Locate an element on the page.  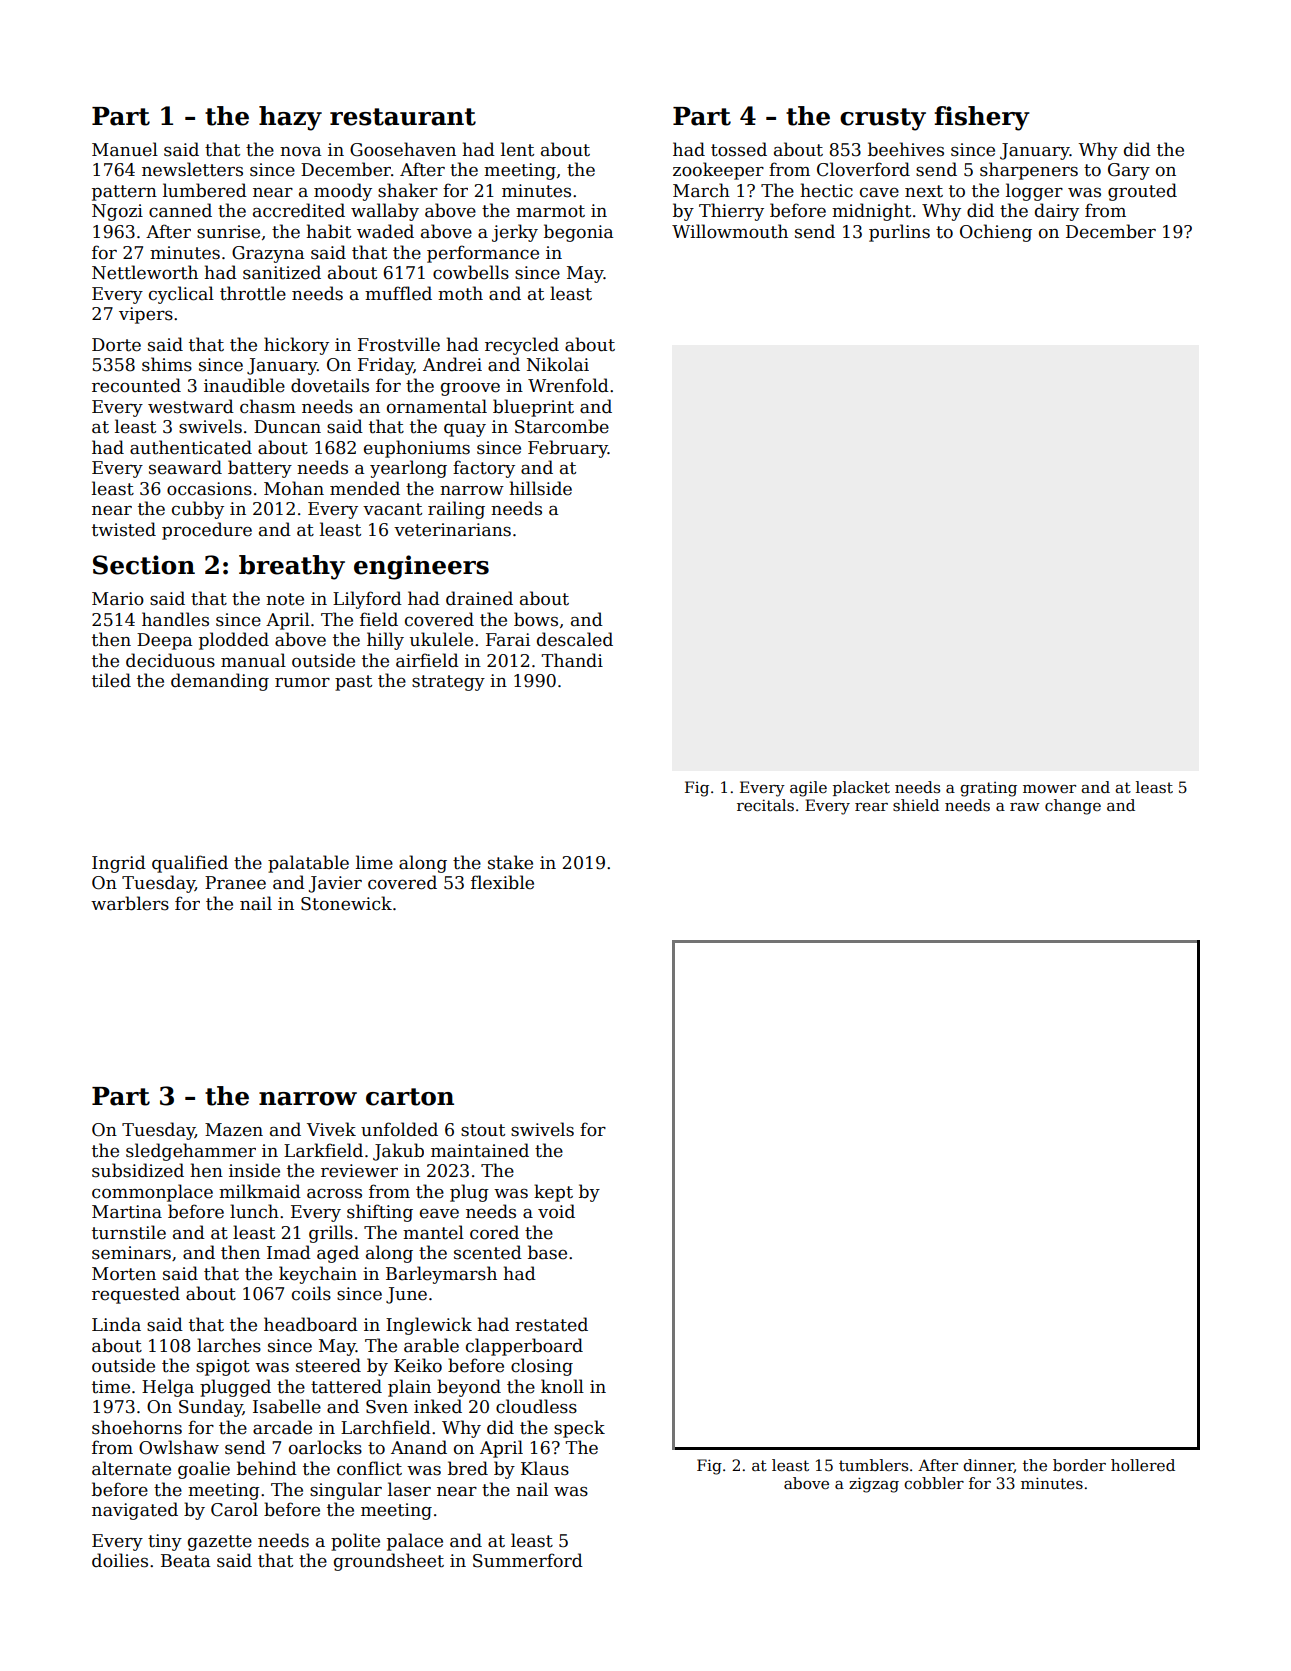
Gary is located at coordinates (1129, 171).
